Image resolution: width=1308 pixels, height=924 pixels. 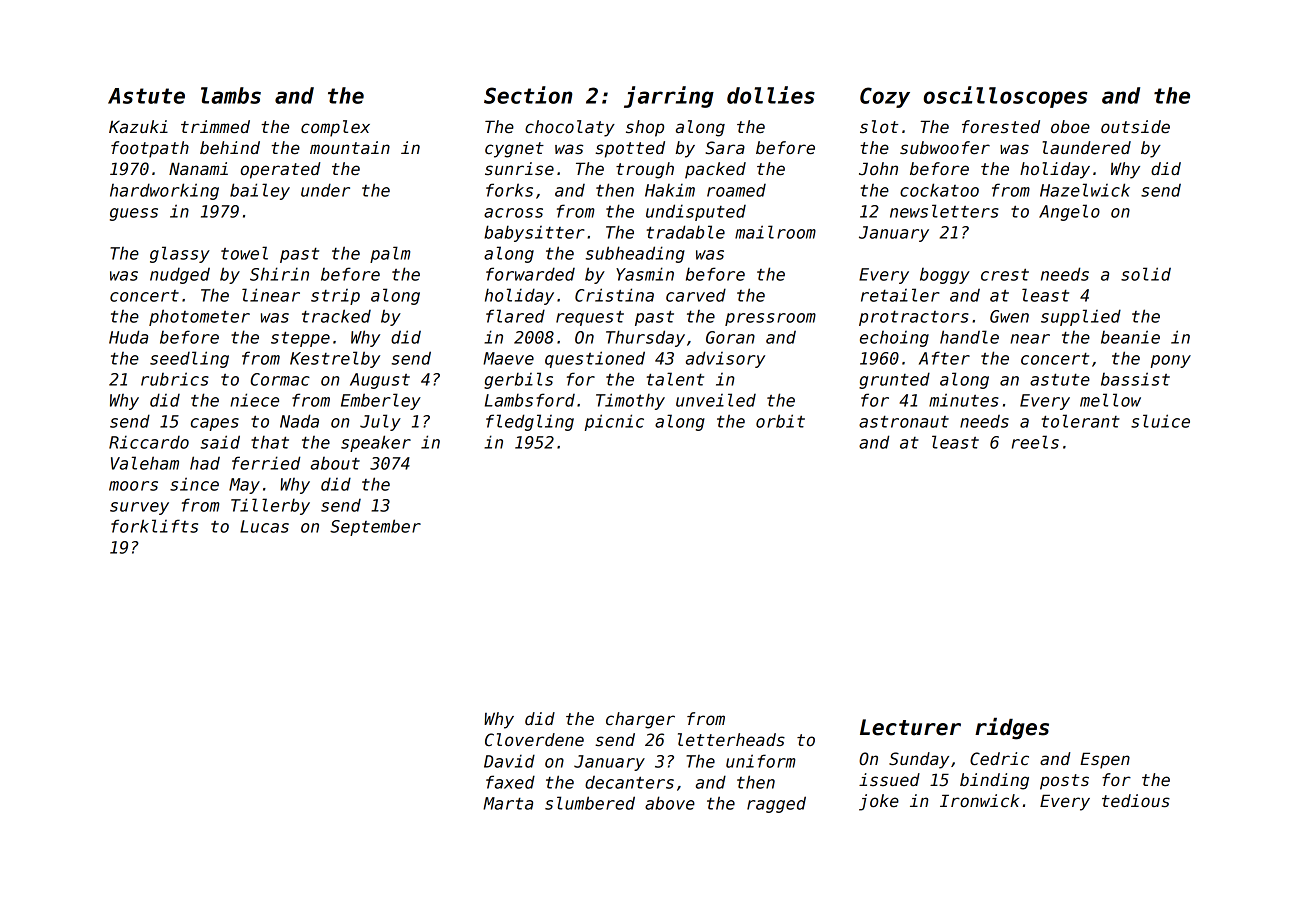 What do you see at coordinates (614, 295) in the screenshot?
I see `Cristina` at bounding box center [614, 295].
